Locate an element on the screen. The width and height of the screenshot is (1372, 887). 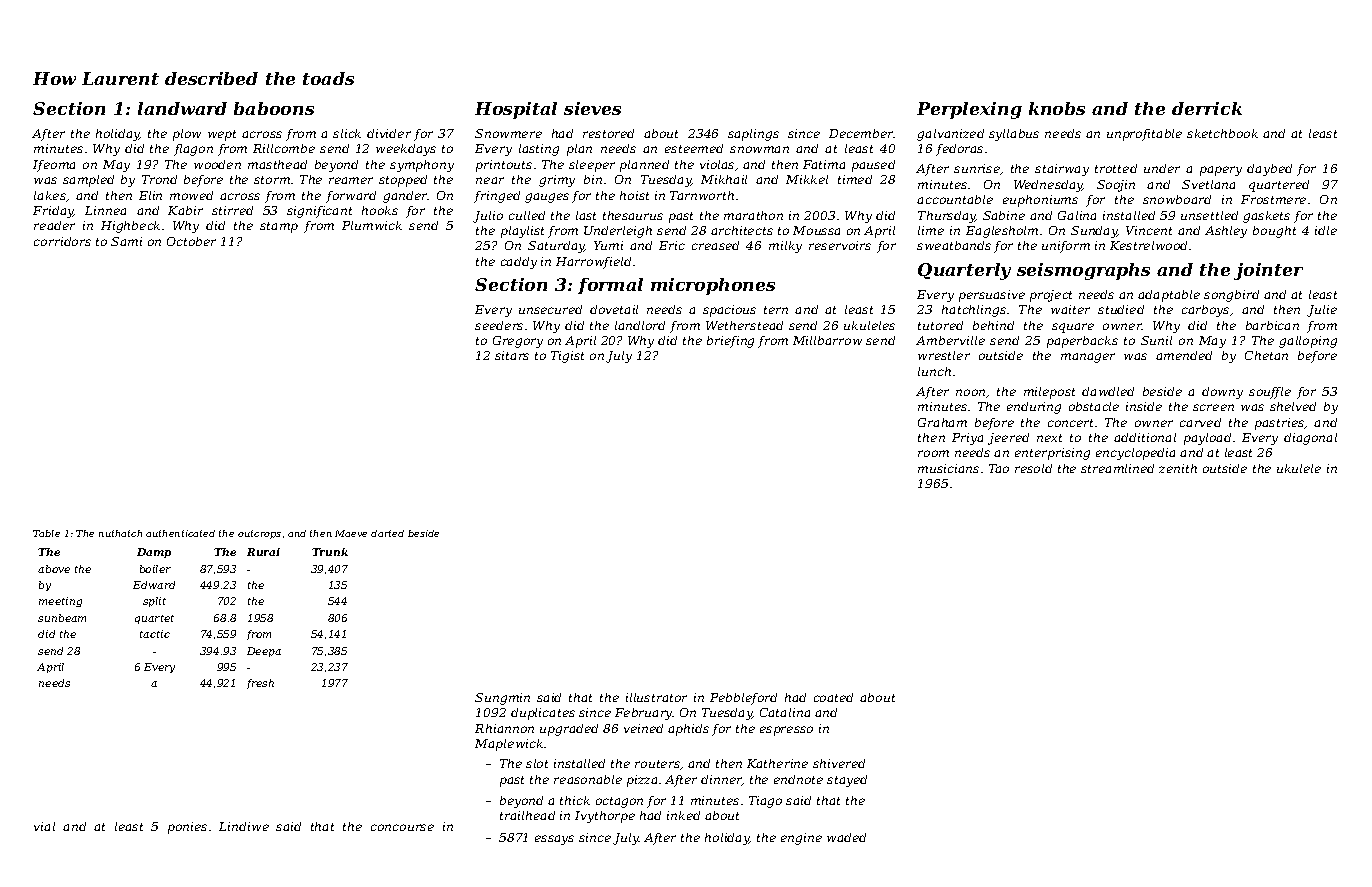
marathon is located at coordinates (753, 215).
